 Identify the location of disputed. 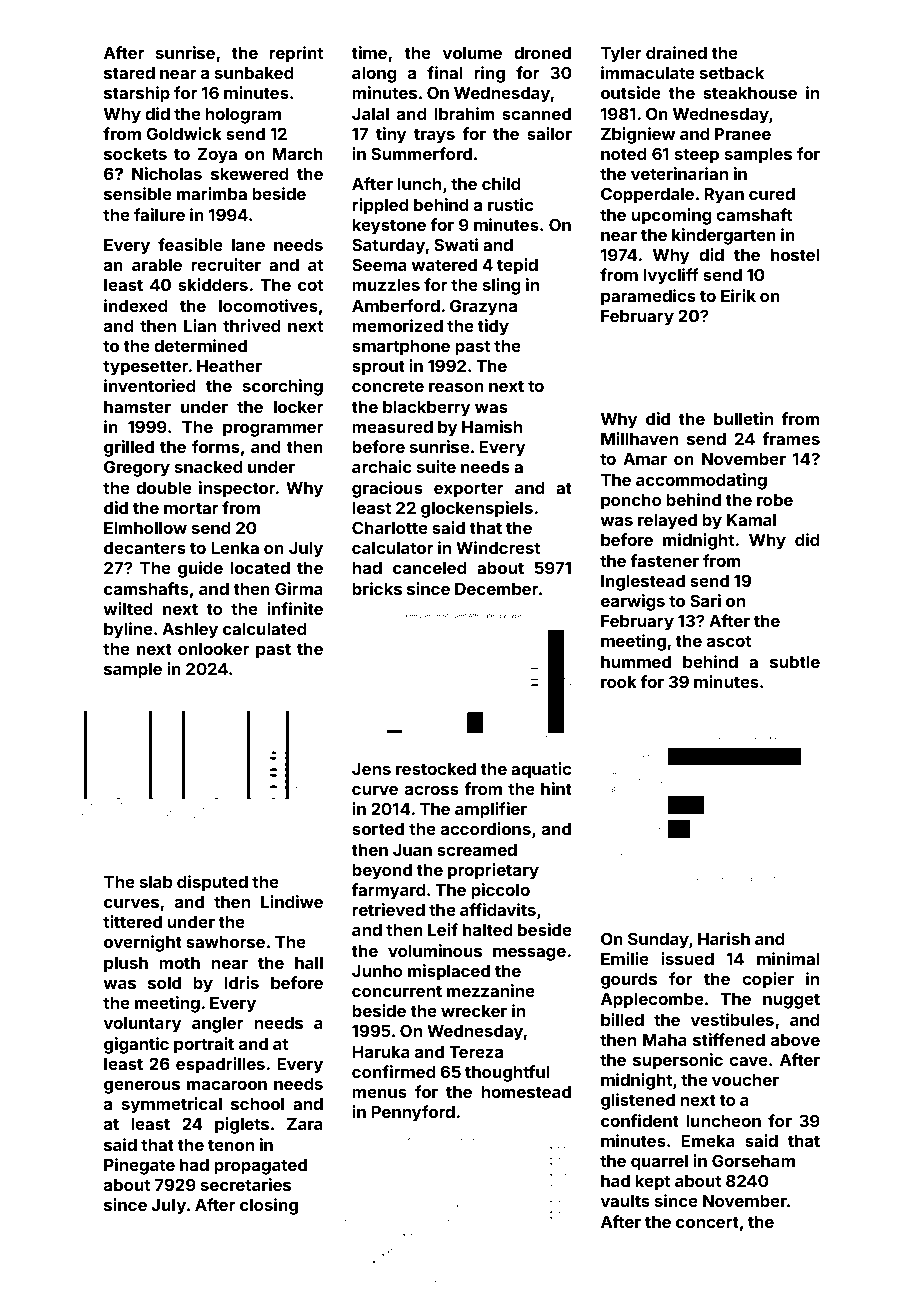
(212, 883).
